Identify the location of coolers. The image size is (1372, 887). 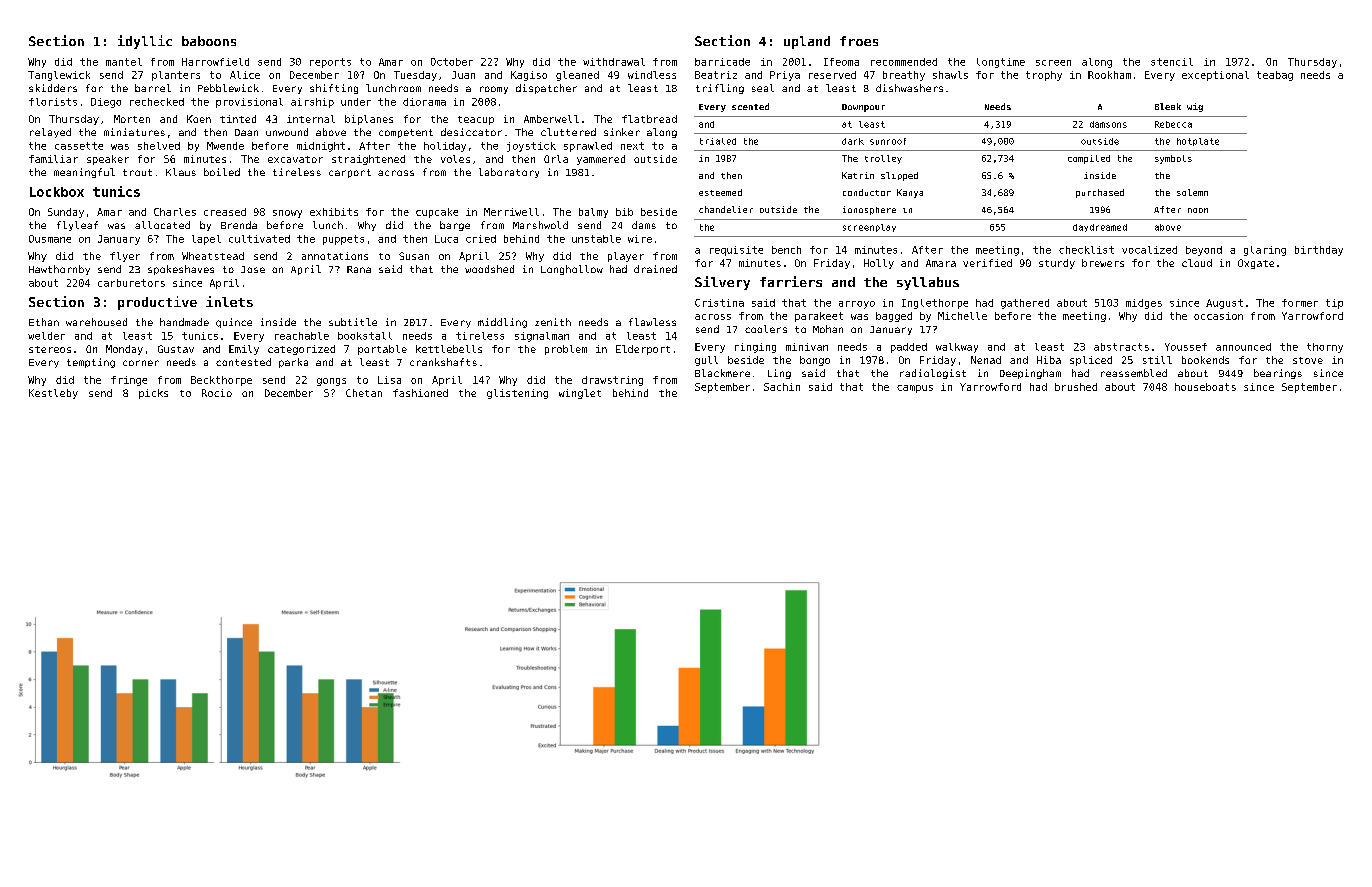
(766, 329).
